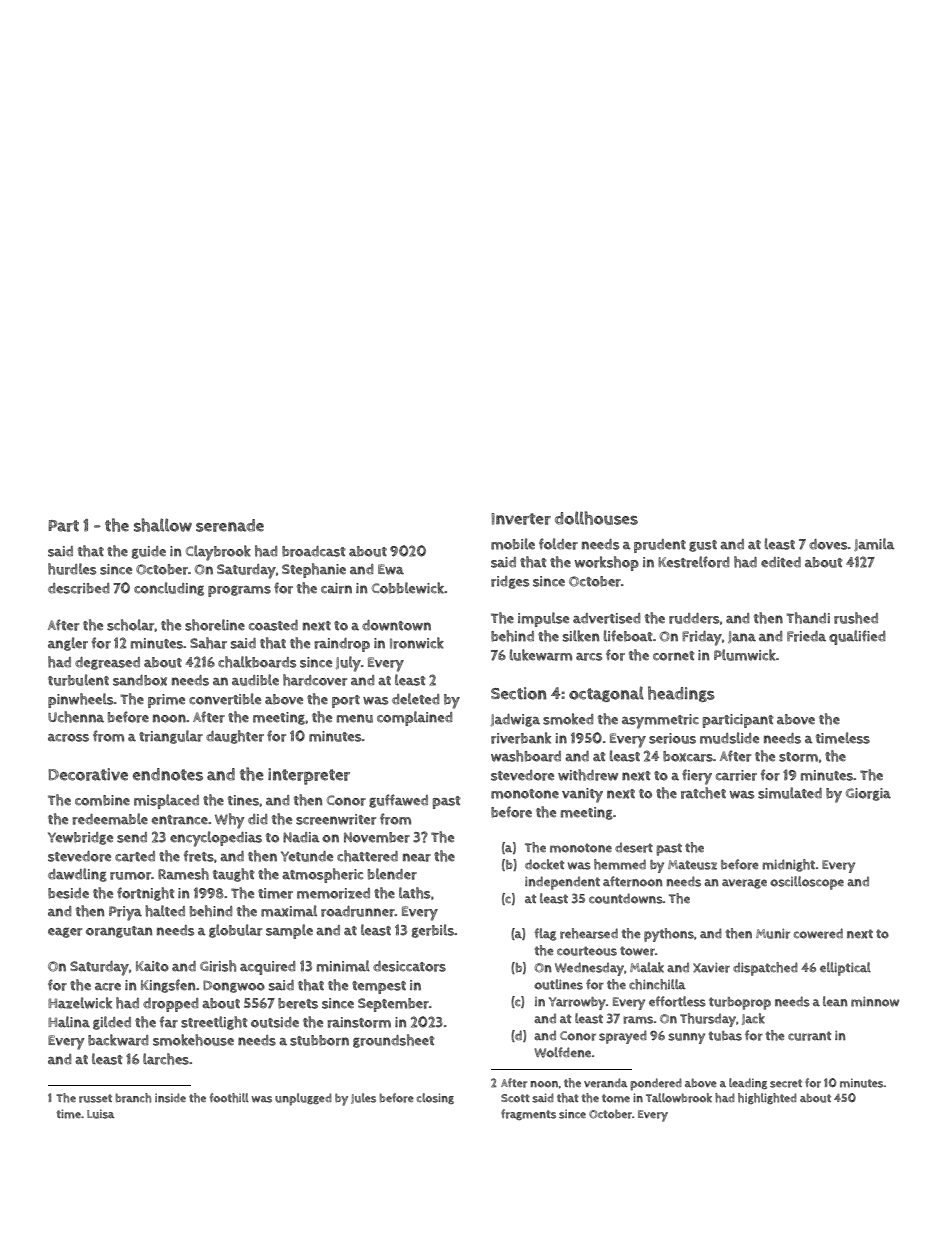 The height and width of the screenshot is (1233, 952). I want to click on rudders, so click(694, 618).
